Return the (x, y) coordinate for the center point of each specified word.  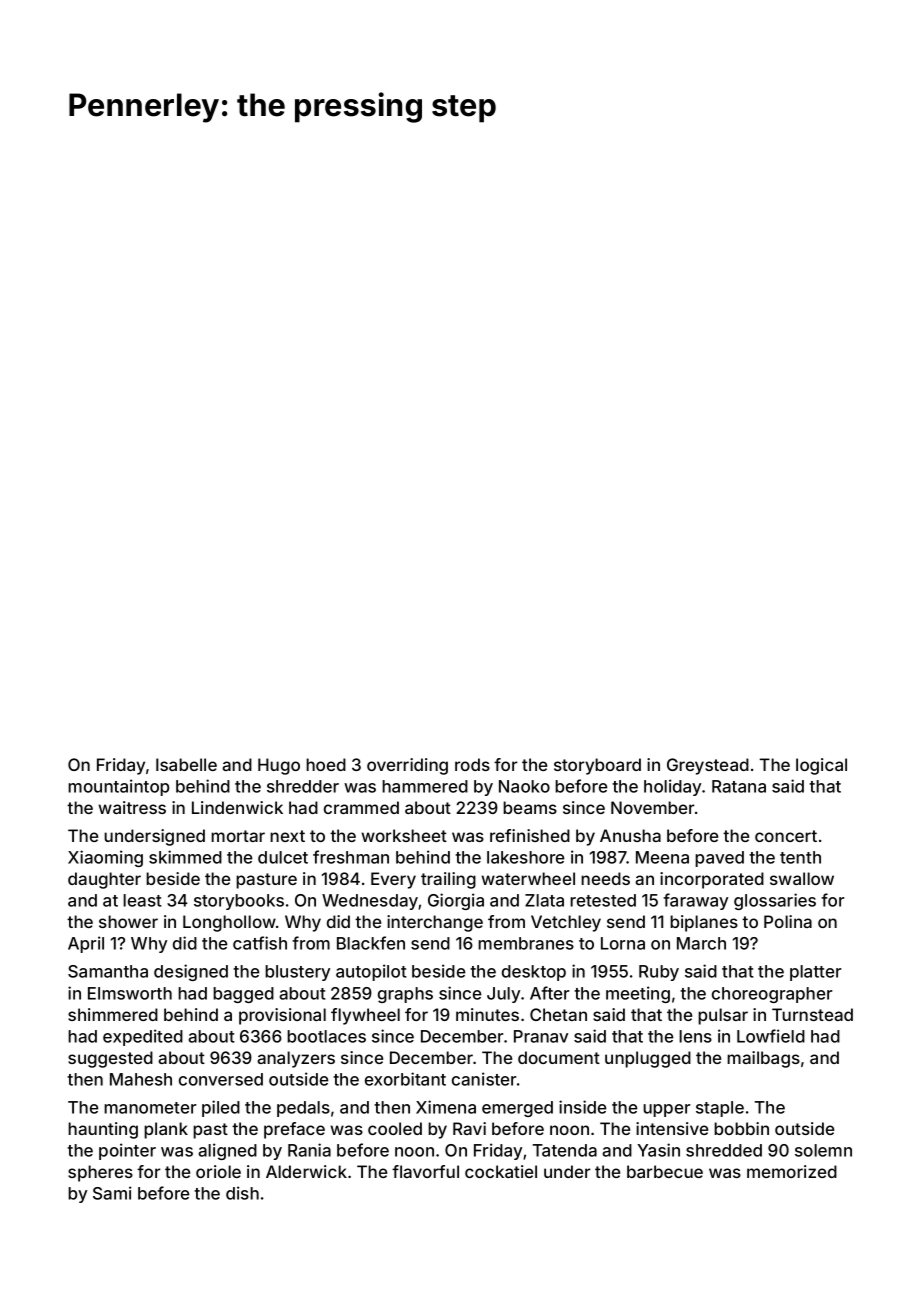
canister (484, 1079)
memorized (792, 1171)
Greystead (708, 766)
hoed (326, 764)
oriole (218, 1171)
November (652, 807)
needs (605, 878)
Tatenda (565, 1150)
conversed (221, 1079)
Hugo (279, 766)
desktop (534, 973)
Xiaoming (105, 858)
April (86, 944)
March (701, 943)
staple (720, 1109)
